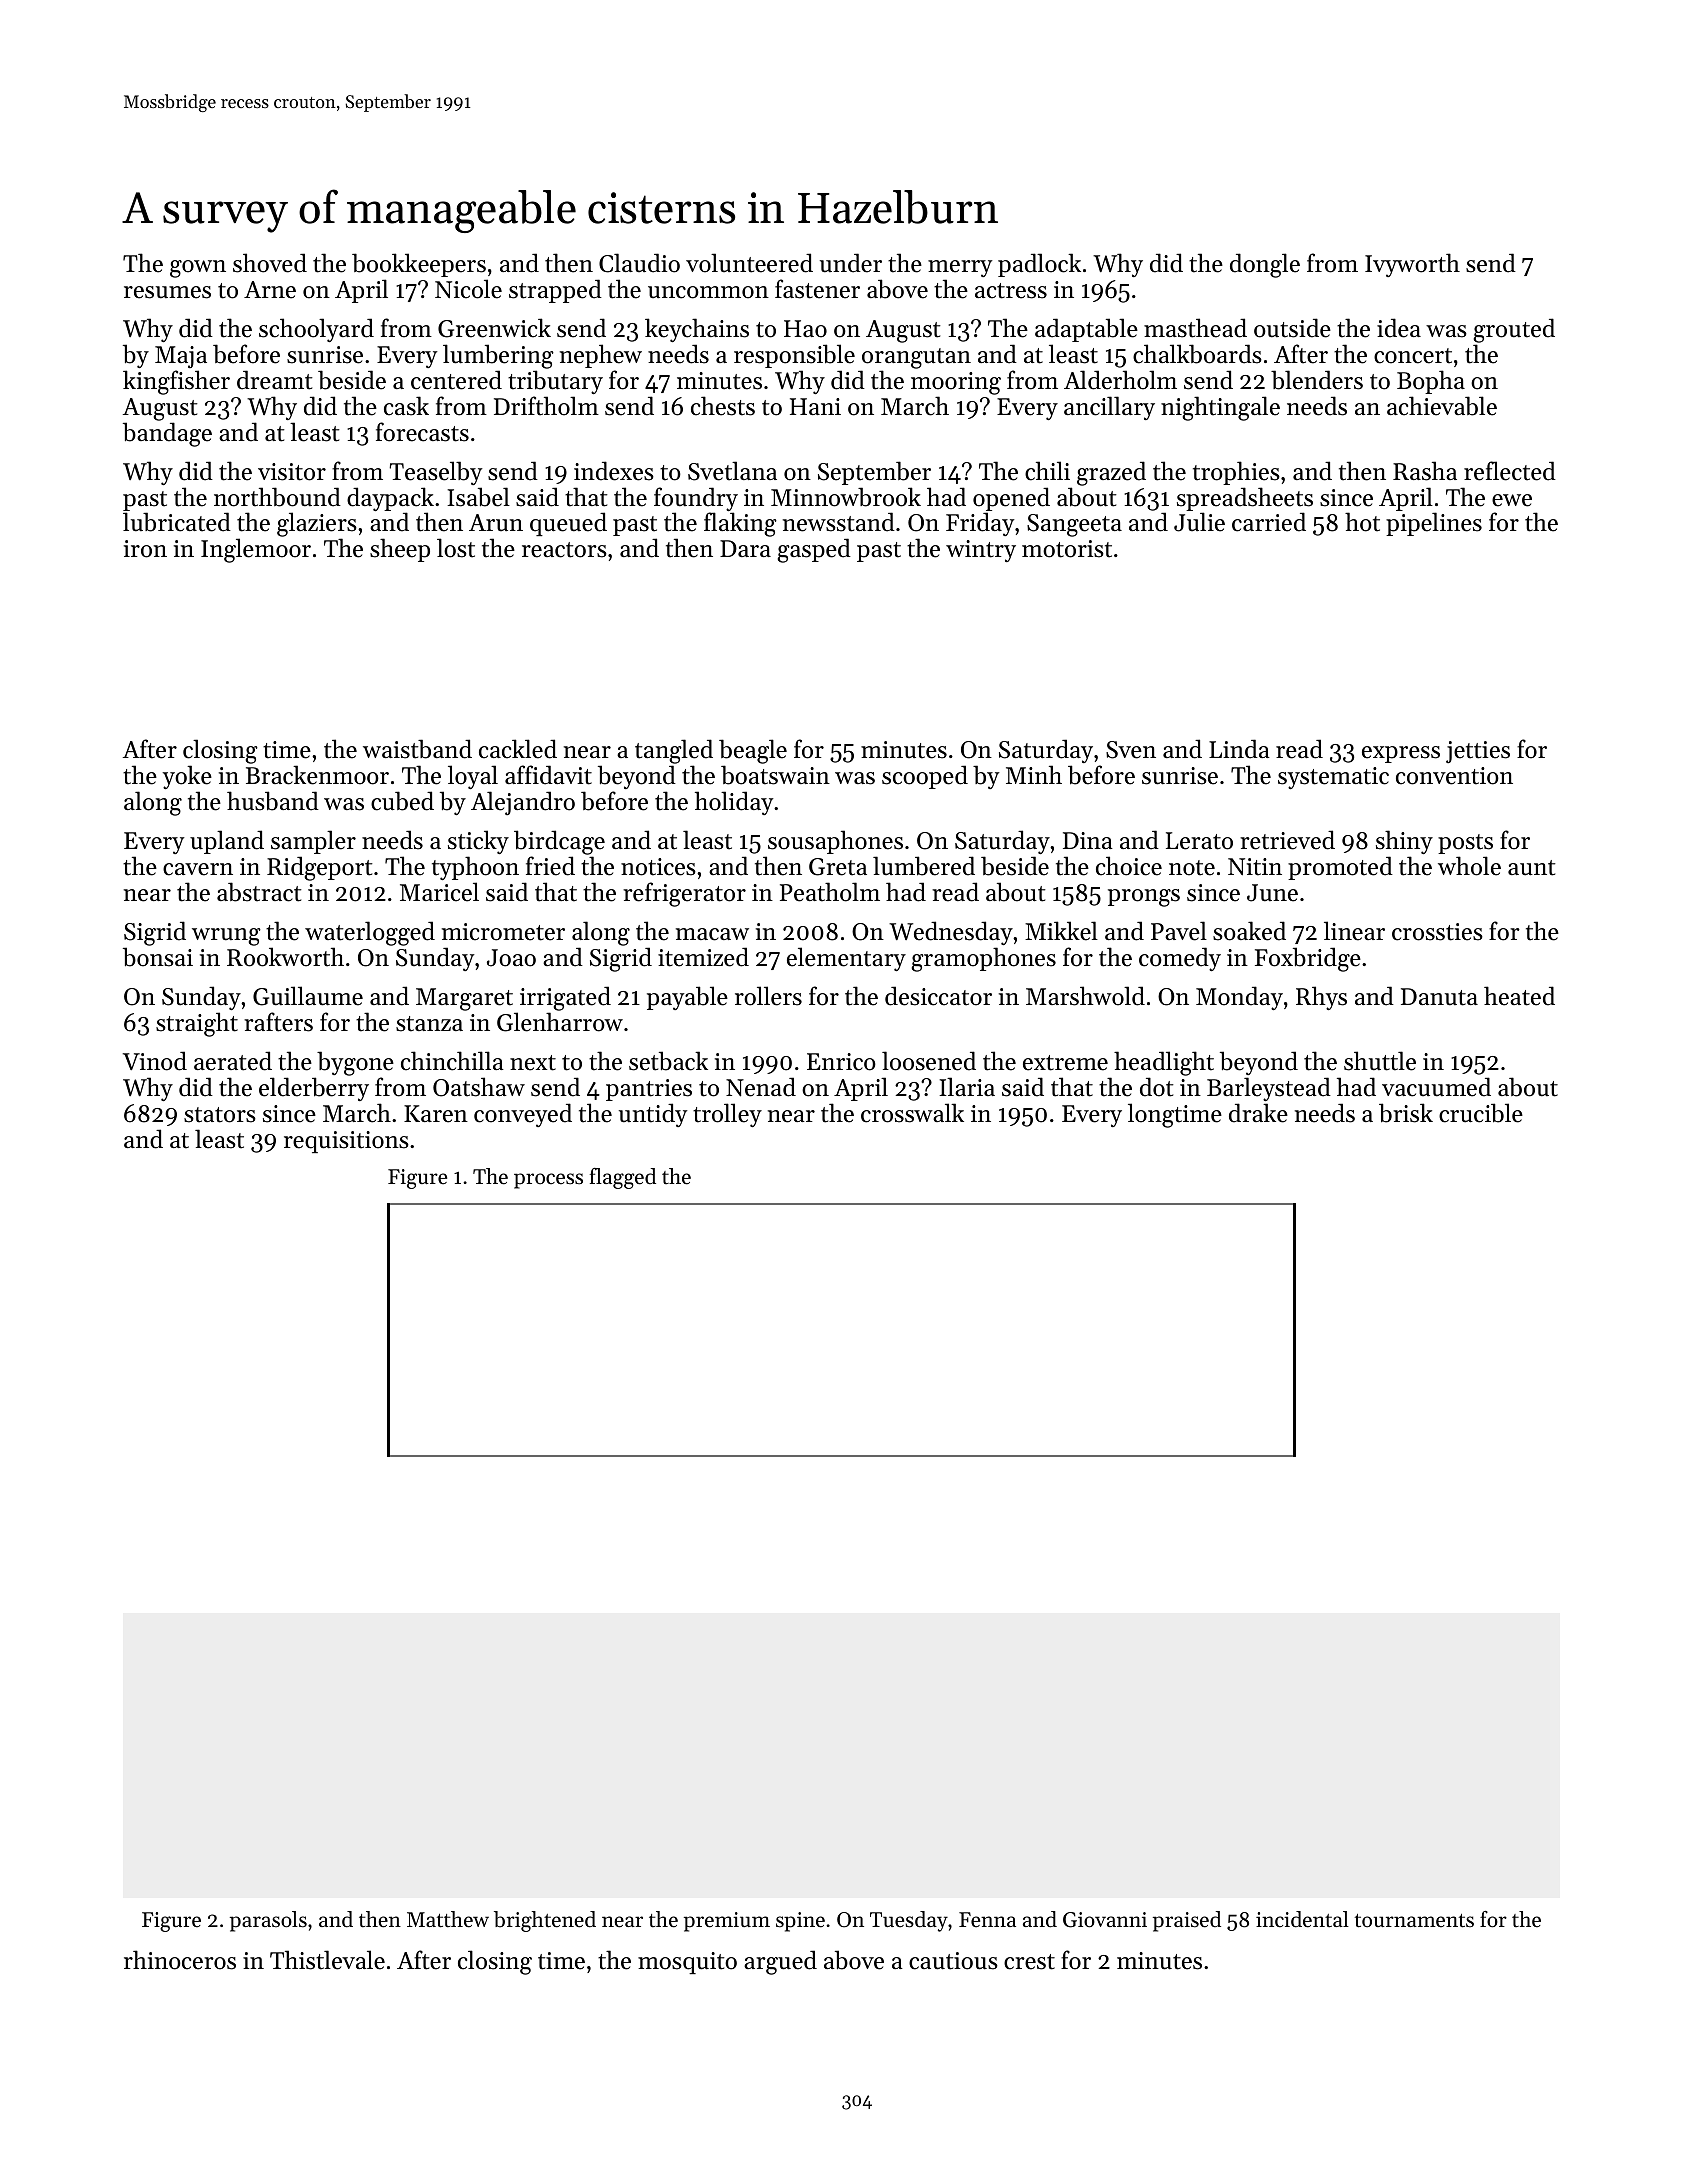 The image size is (1683, 2178). Describe the element at coordinates (187, 777) in the image. I see `yoke` at that location.
